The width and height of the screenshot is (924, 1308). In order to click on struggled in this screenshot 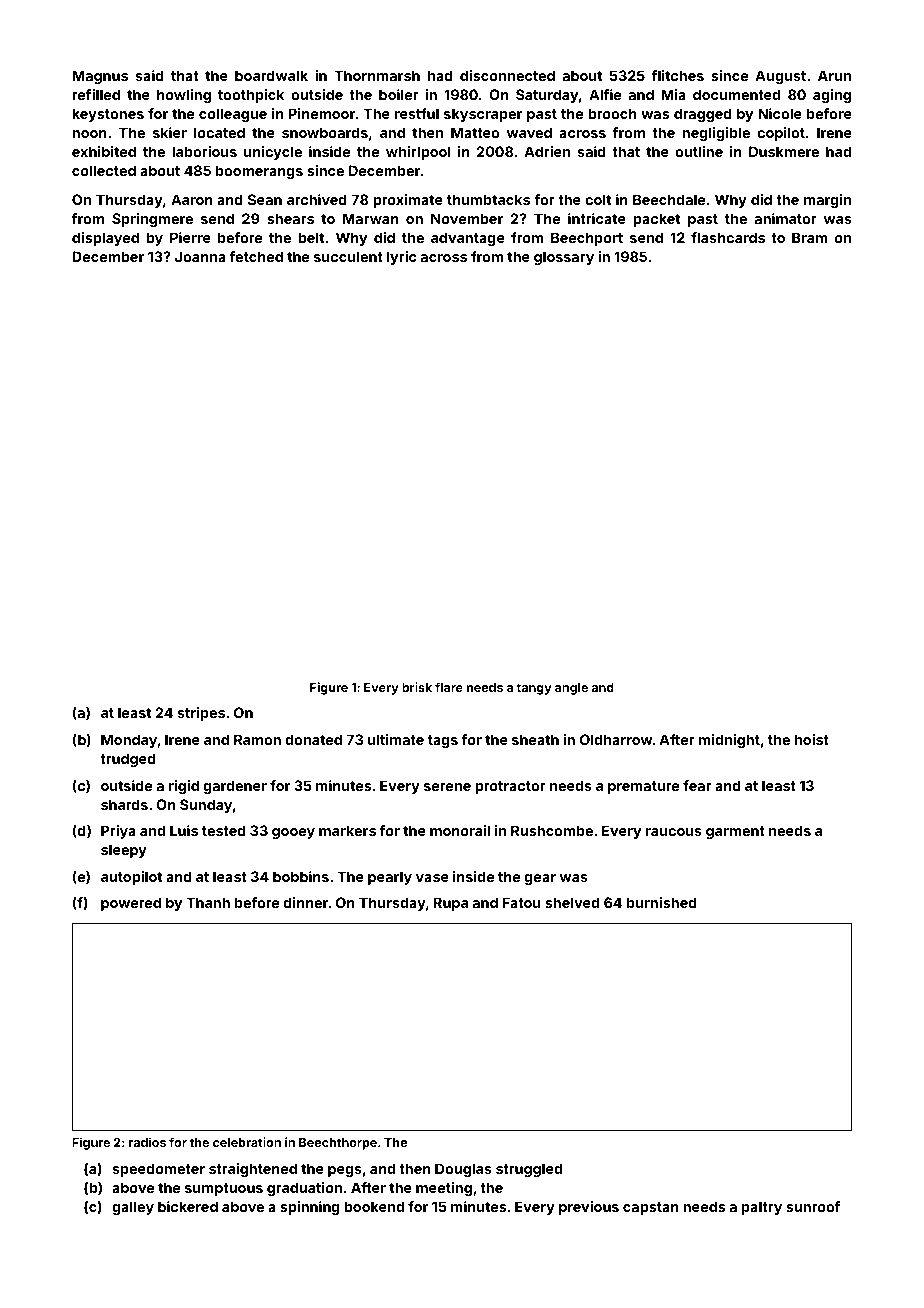, I will do `click(529, 1170)`.
